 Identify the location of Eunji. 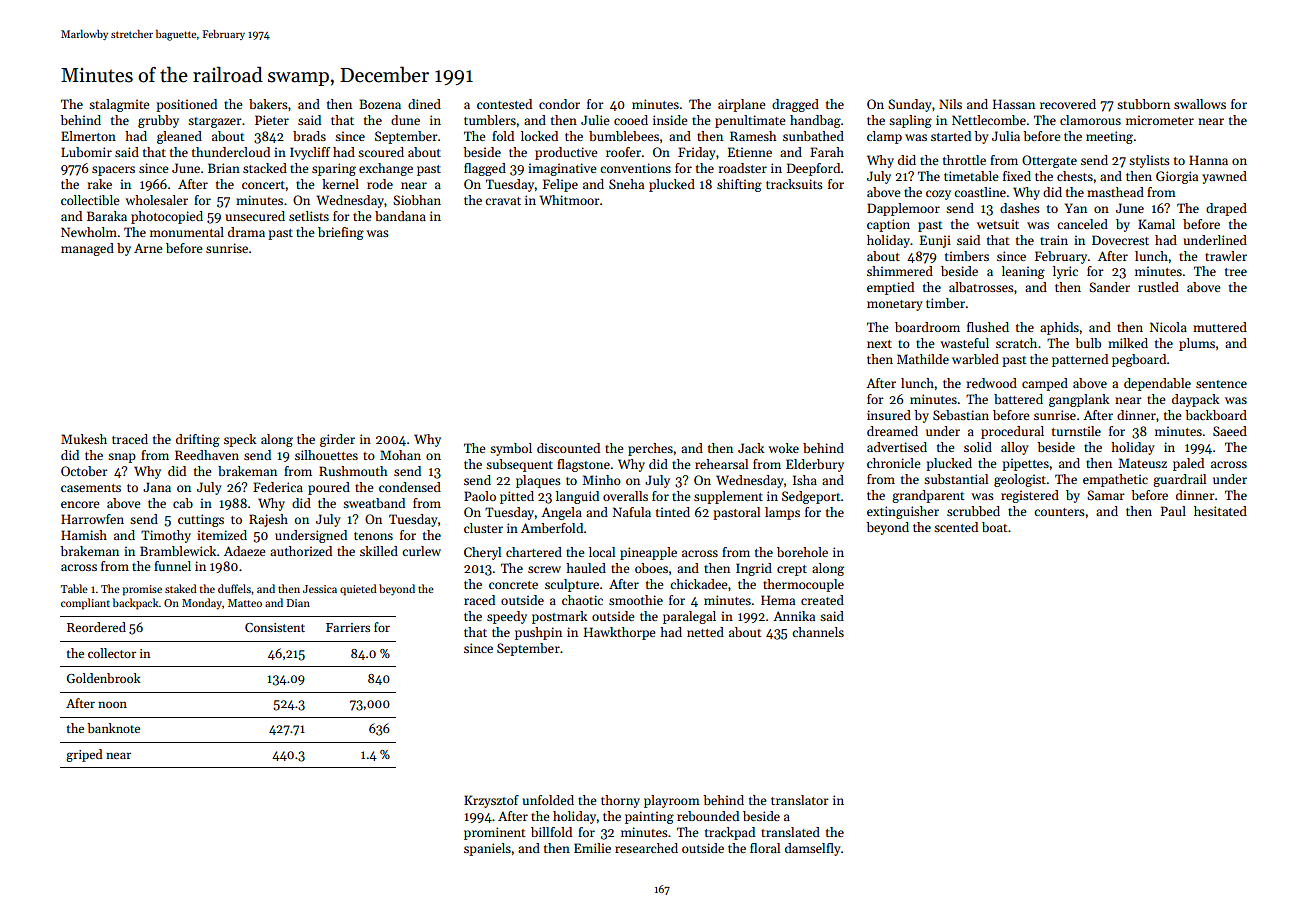
(935, 241).
